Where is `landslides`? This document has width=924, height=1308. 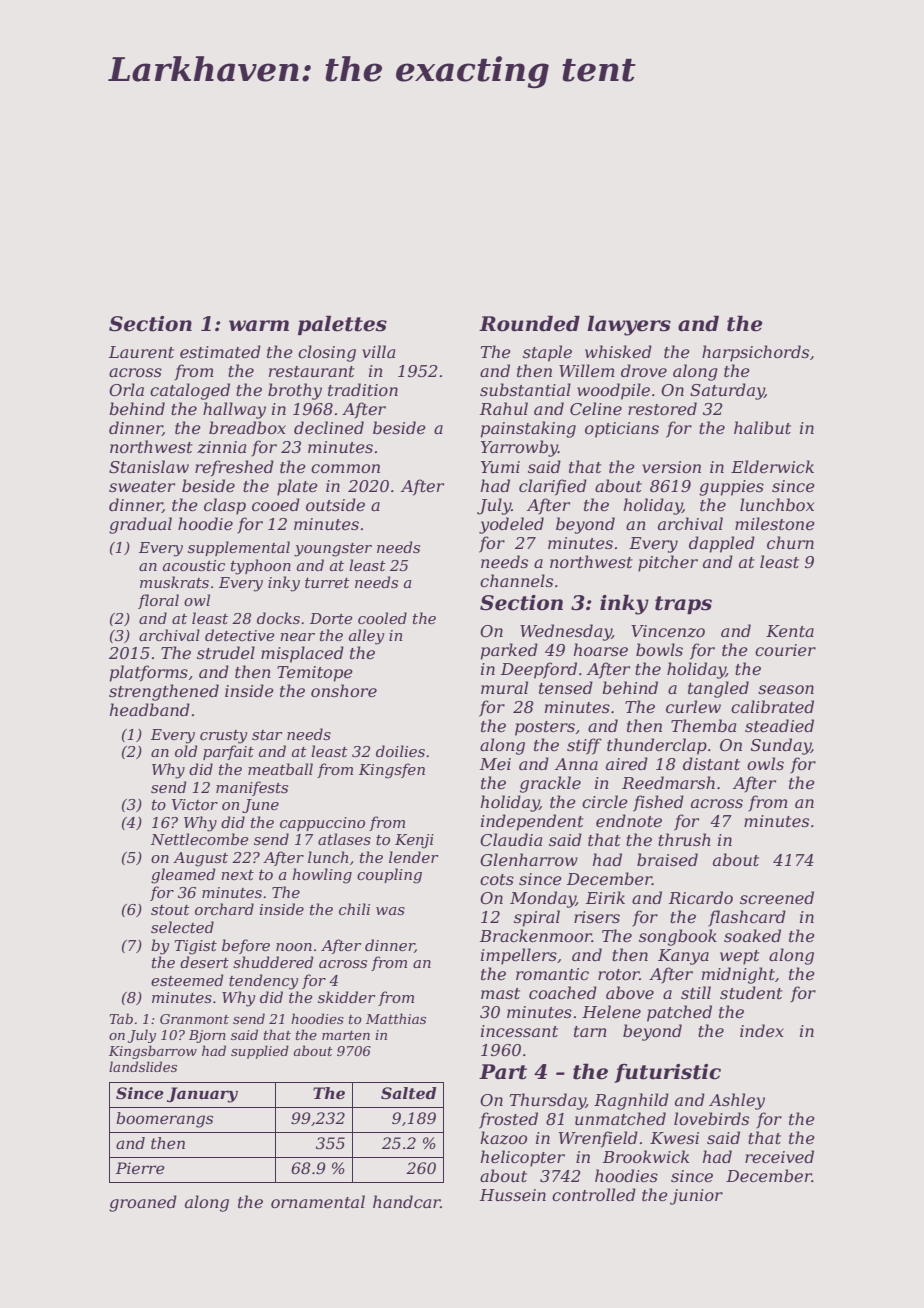
landslides is located at coordinates (143, 1066).
